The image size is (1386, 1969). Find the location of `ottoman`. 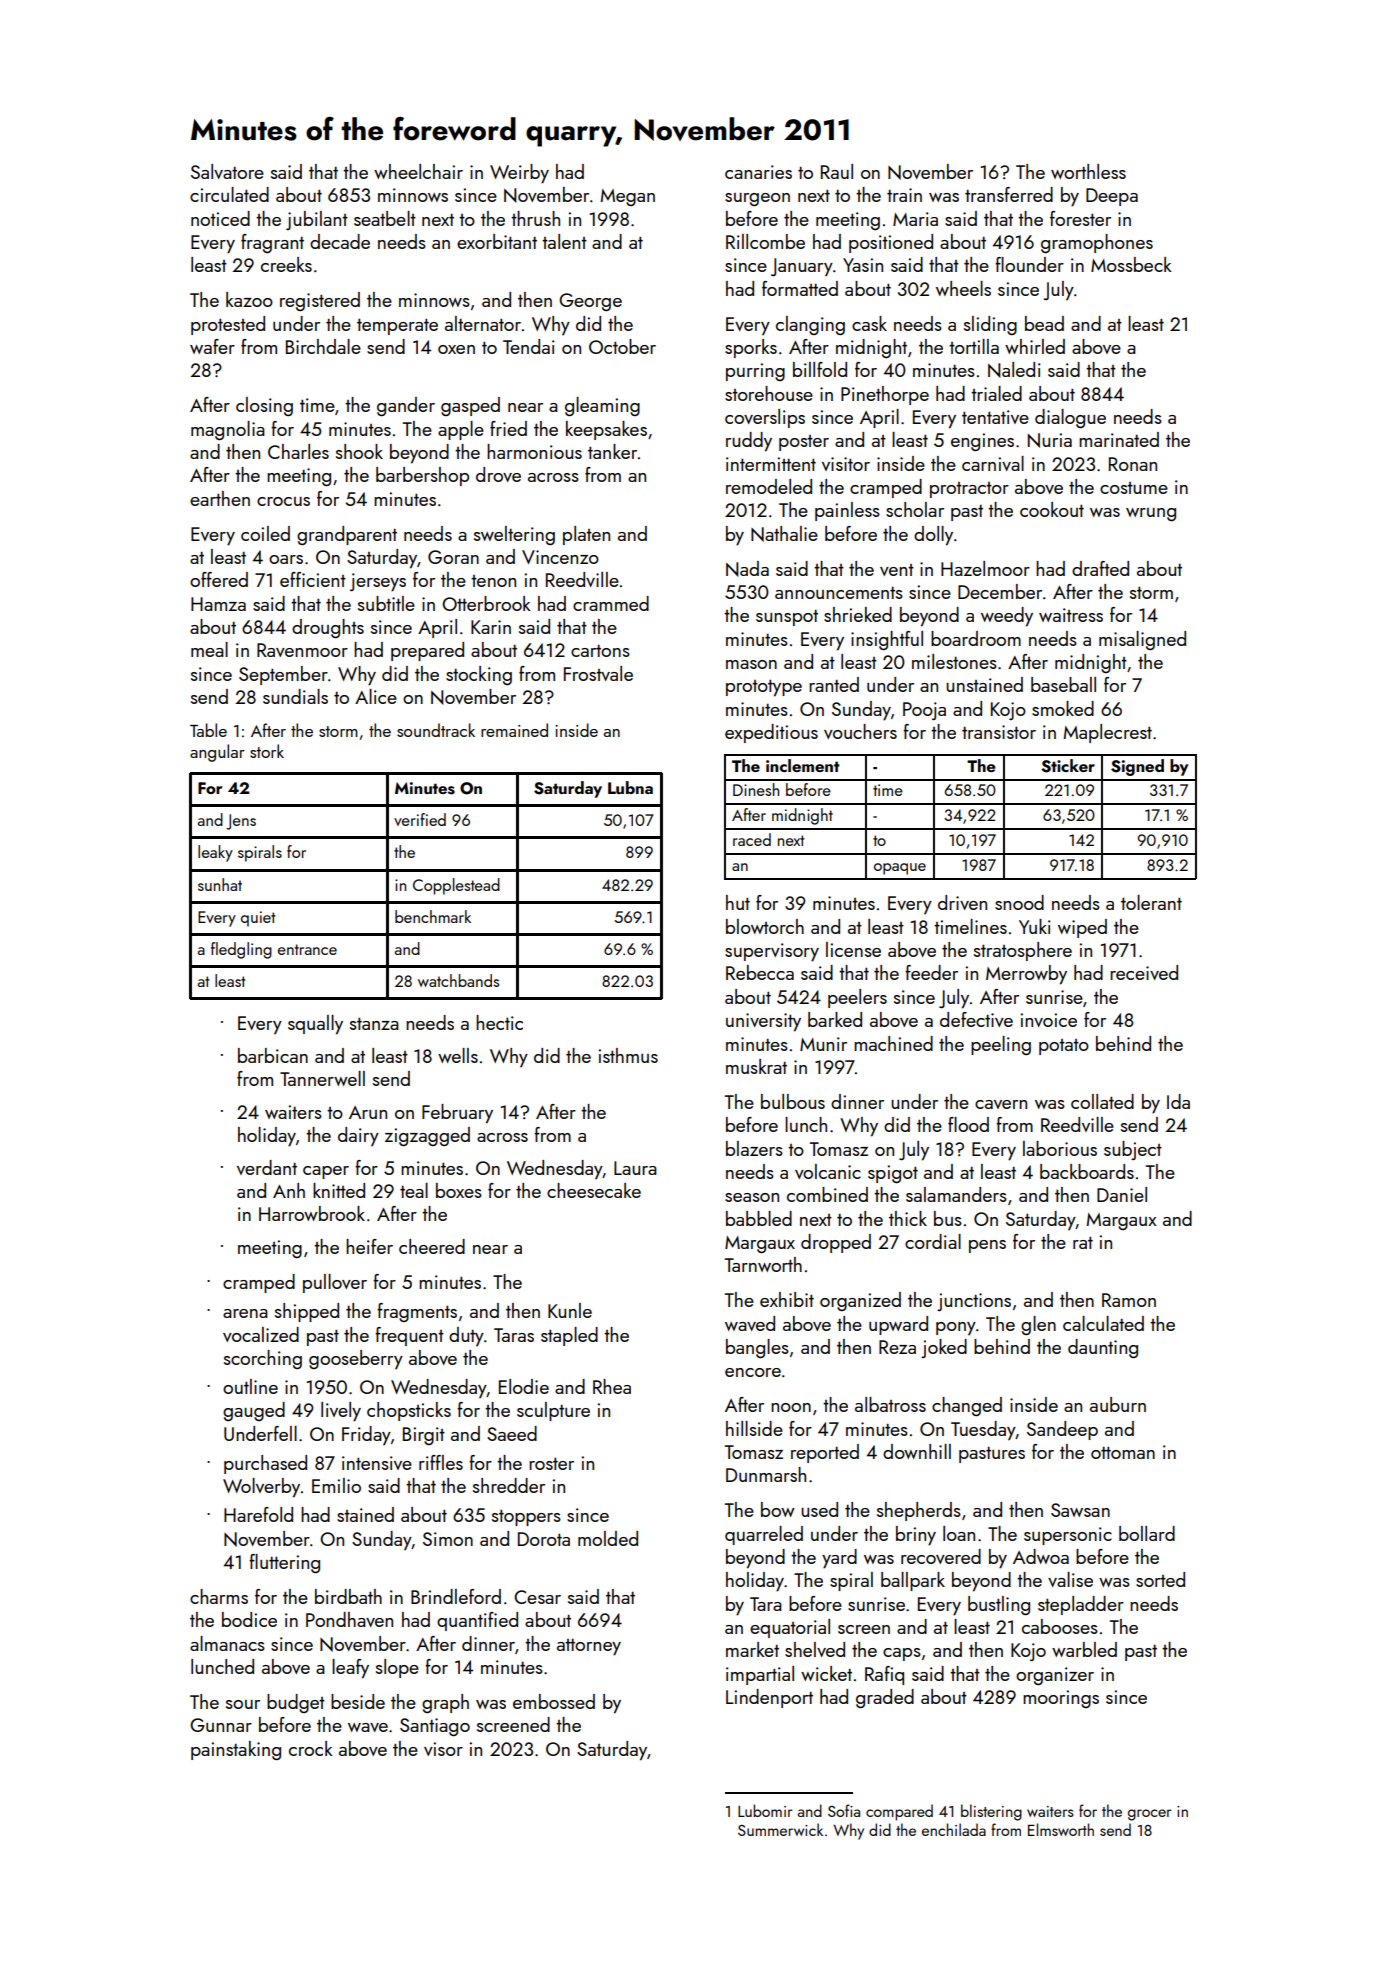

ottoman is located at coordinates (1123, 1453).
